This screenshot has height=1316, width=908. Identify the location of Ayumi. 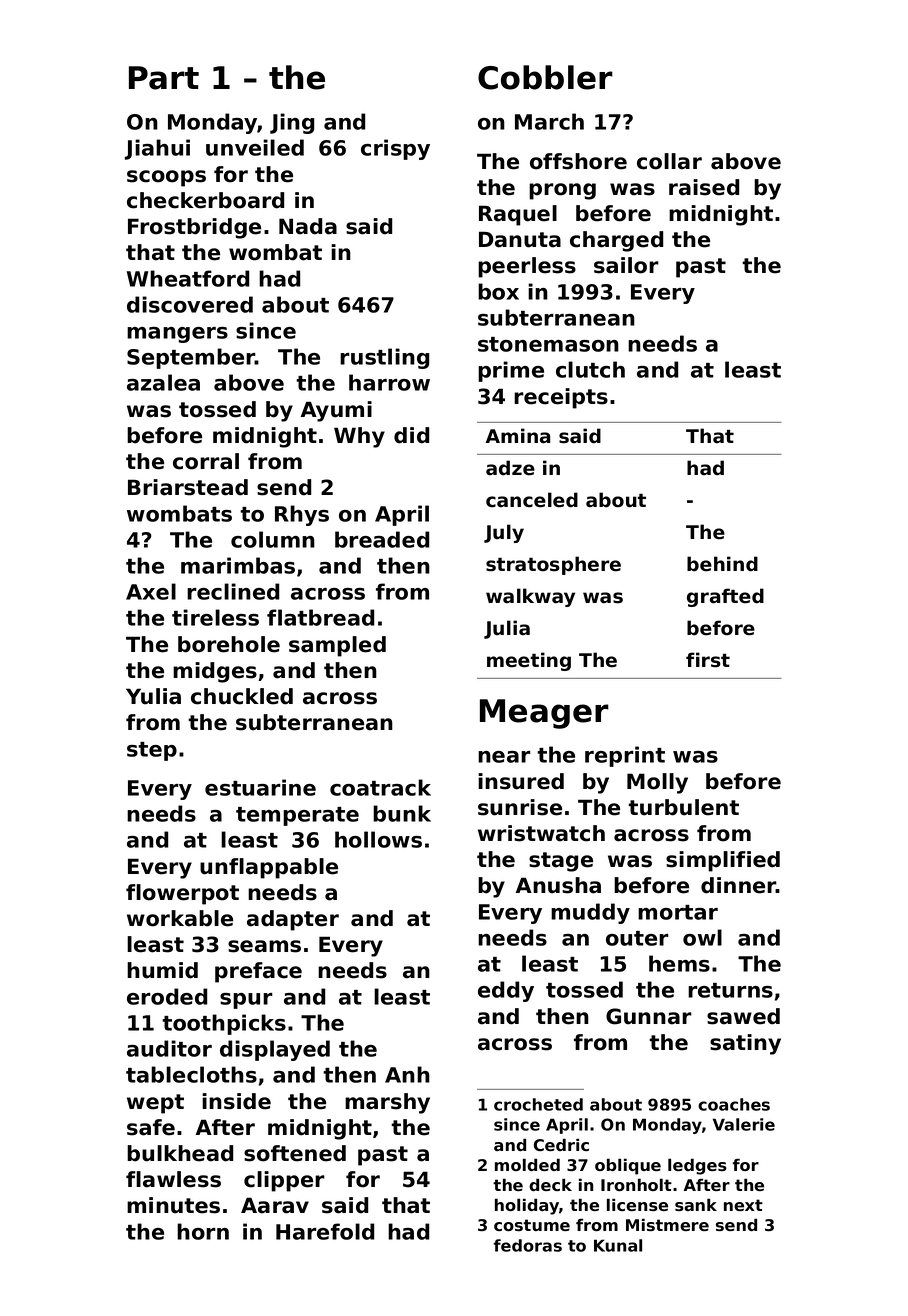
(336, 411).
